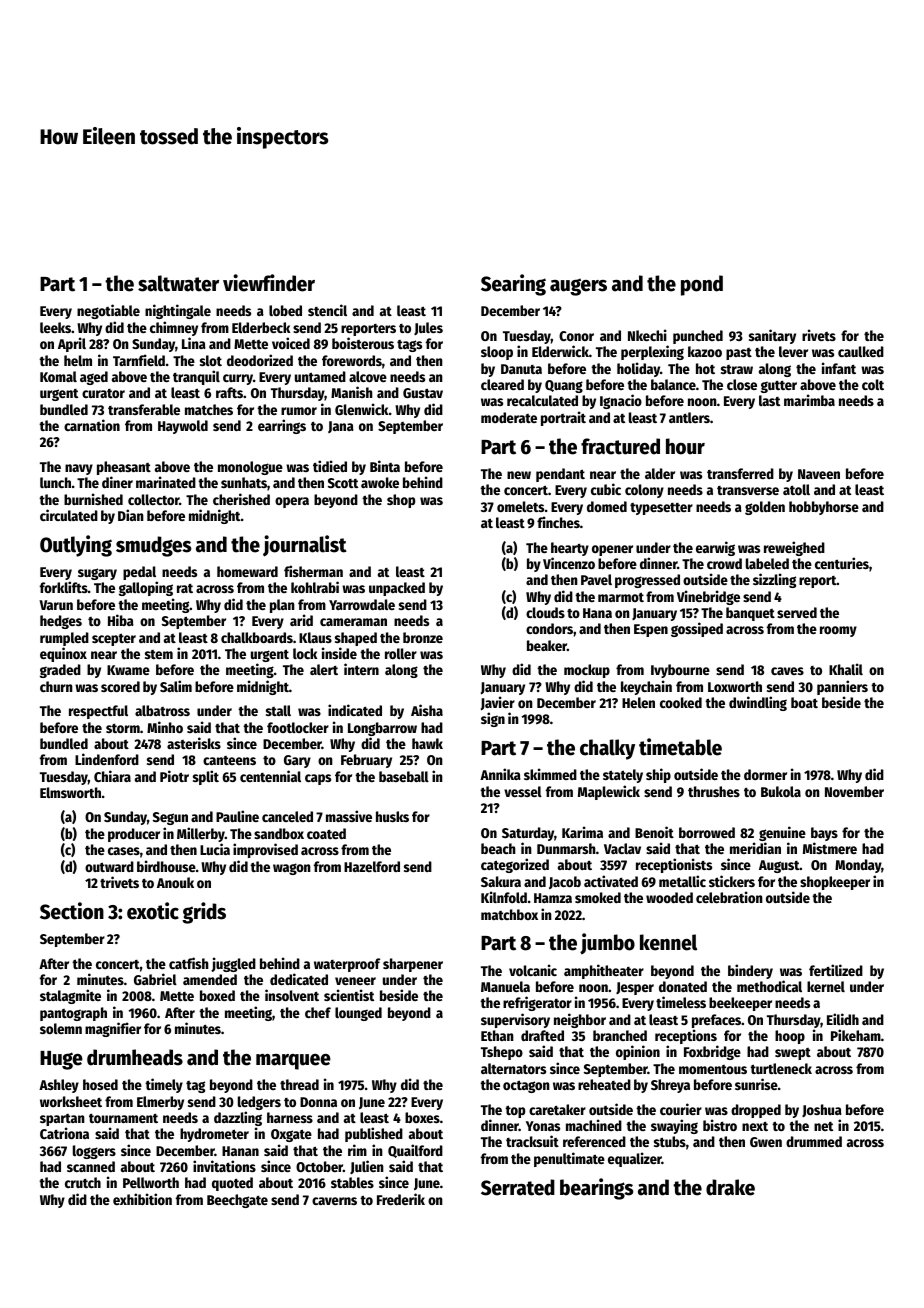 This page has height=1308, width=924. I want to click on Monday, so click(858, 866).
